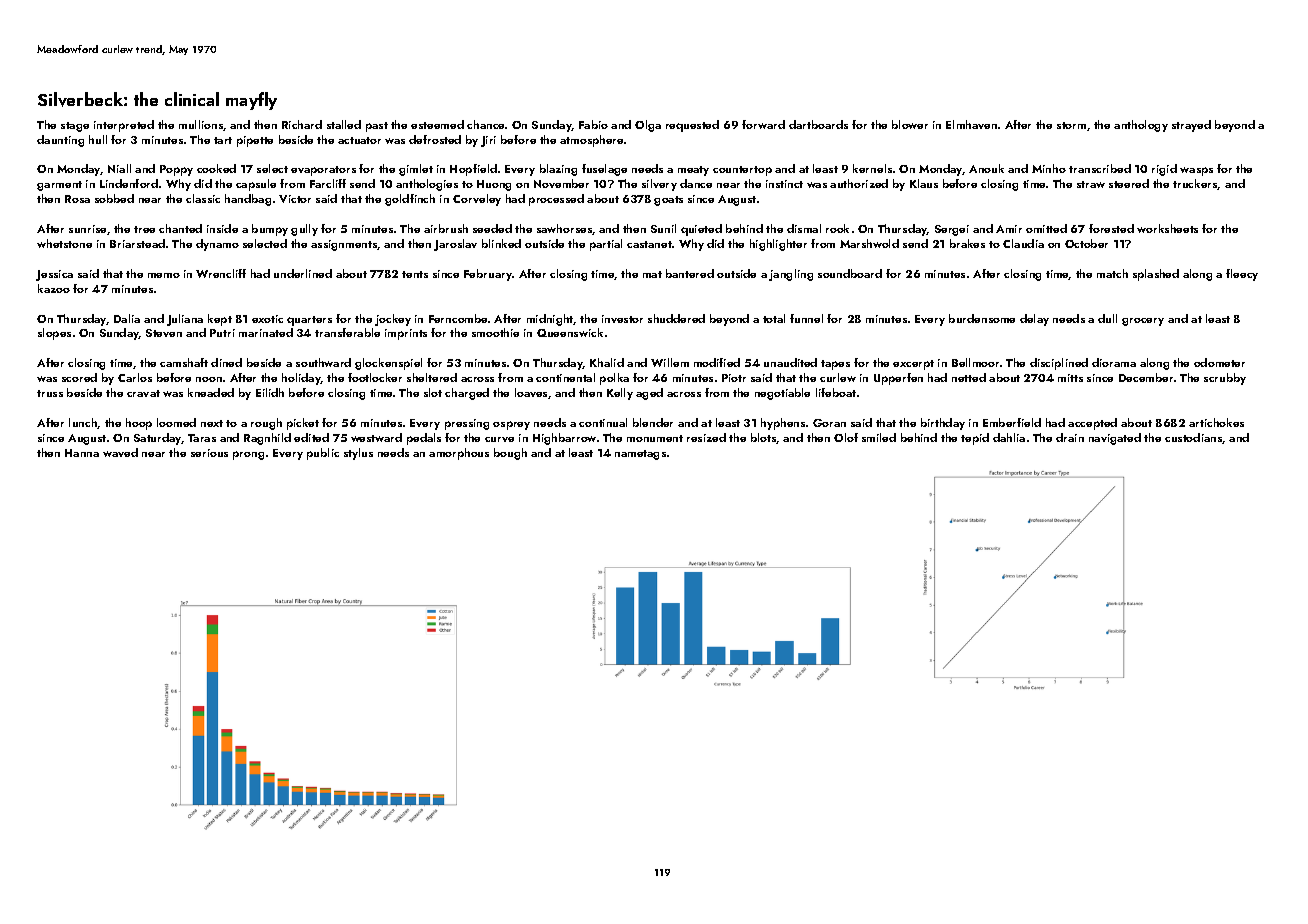  What do you see at coordinates (1092, 424) in the image?
I see `accepted` at bounding box center [1092, 424].
